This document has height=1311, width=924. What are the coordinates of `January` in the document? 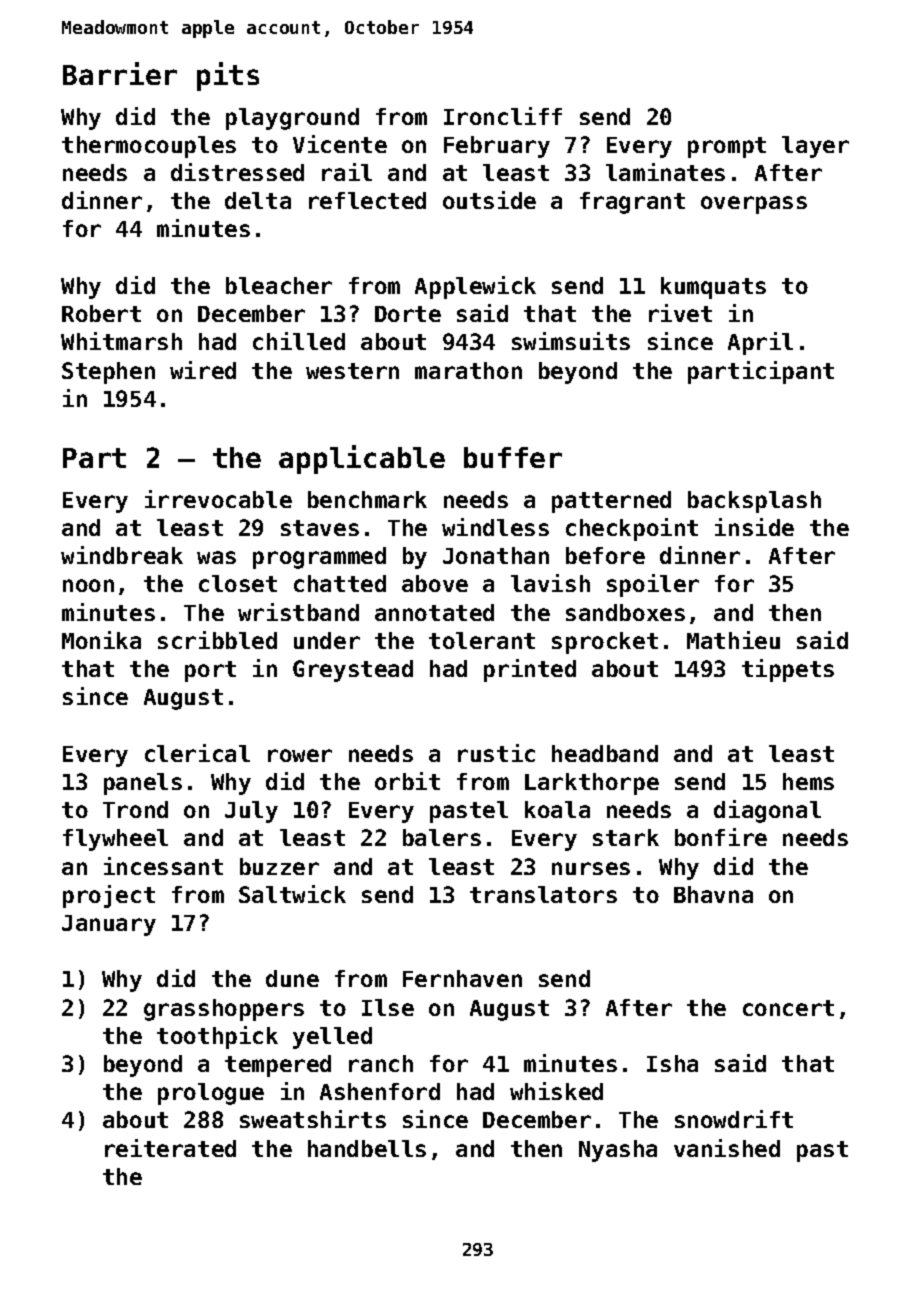 It's located at (109, 925).
